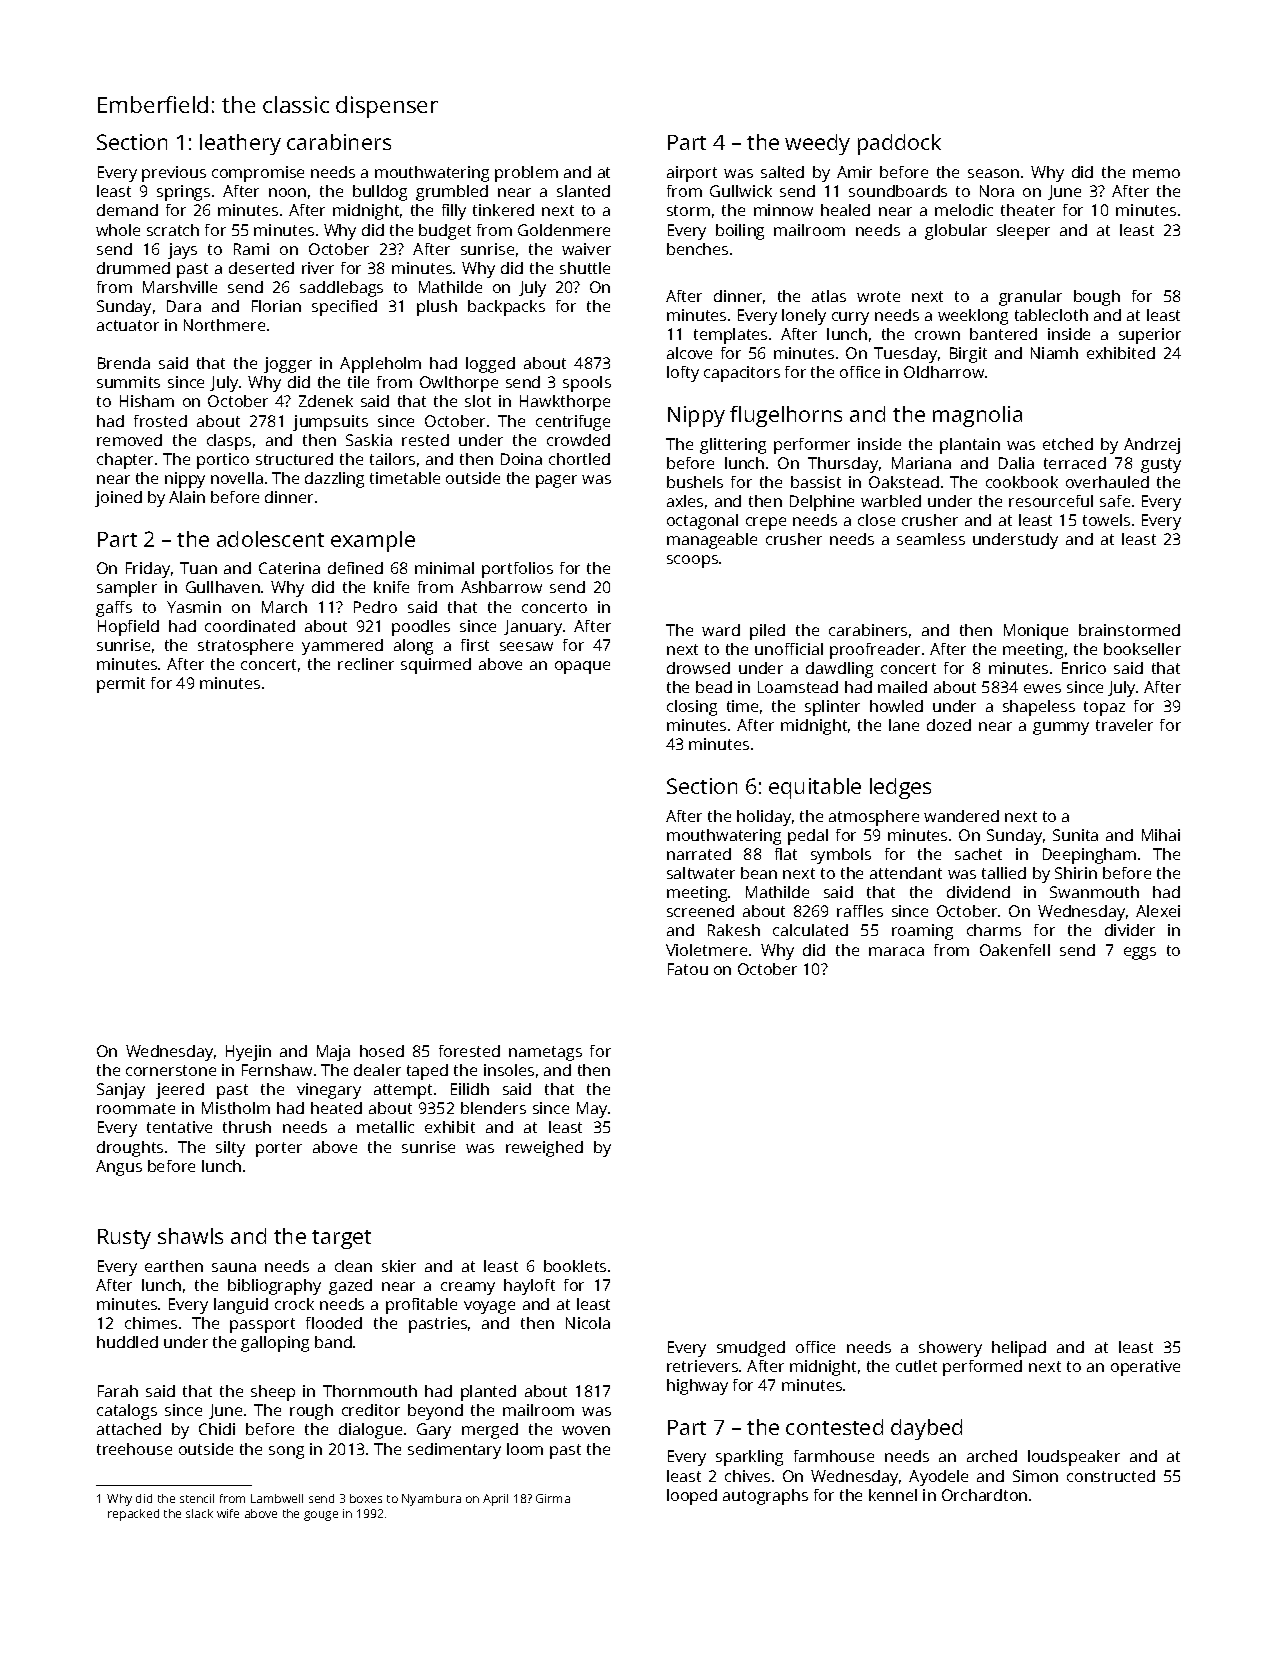 This document has height=1654, width=1278. What do you see at coordinates (503, 210) in the document?
I see `tinkered` at bounding box center [503, 210].
